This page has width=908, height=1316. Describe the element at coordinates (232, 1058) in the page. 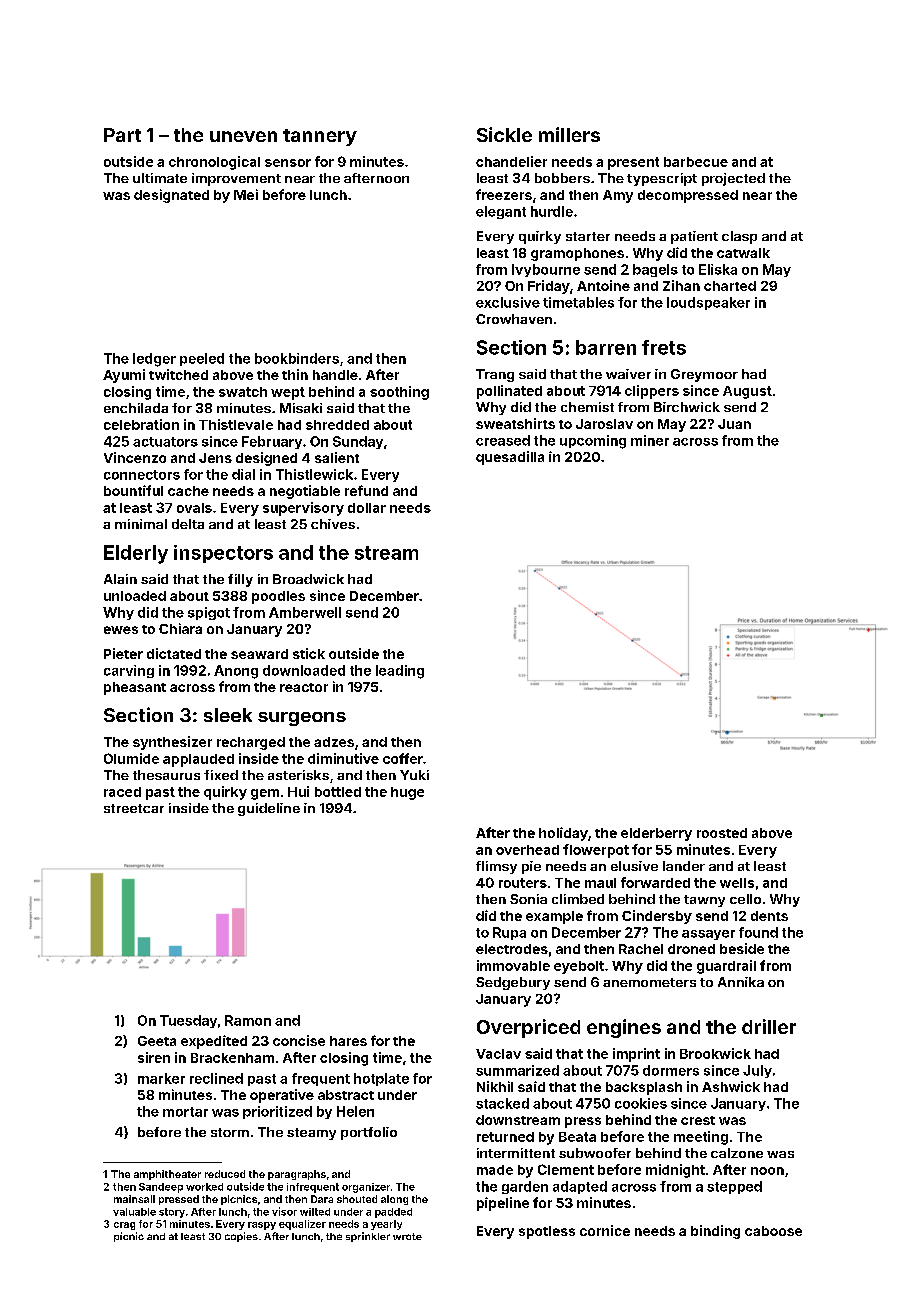

I see `Brackenham` at that location.
